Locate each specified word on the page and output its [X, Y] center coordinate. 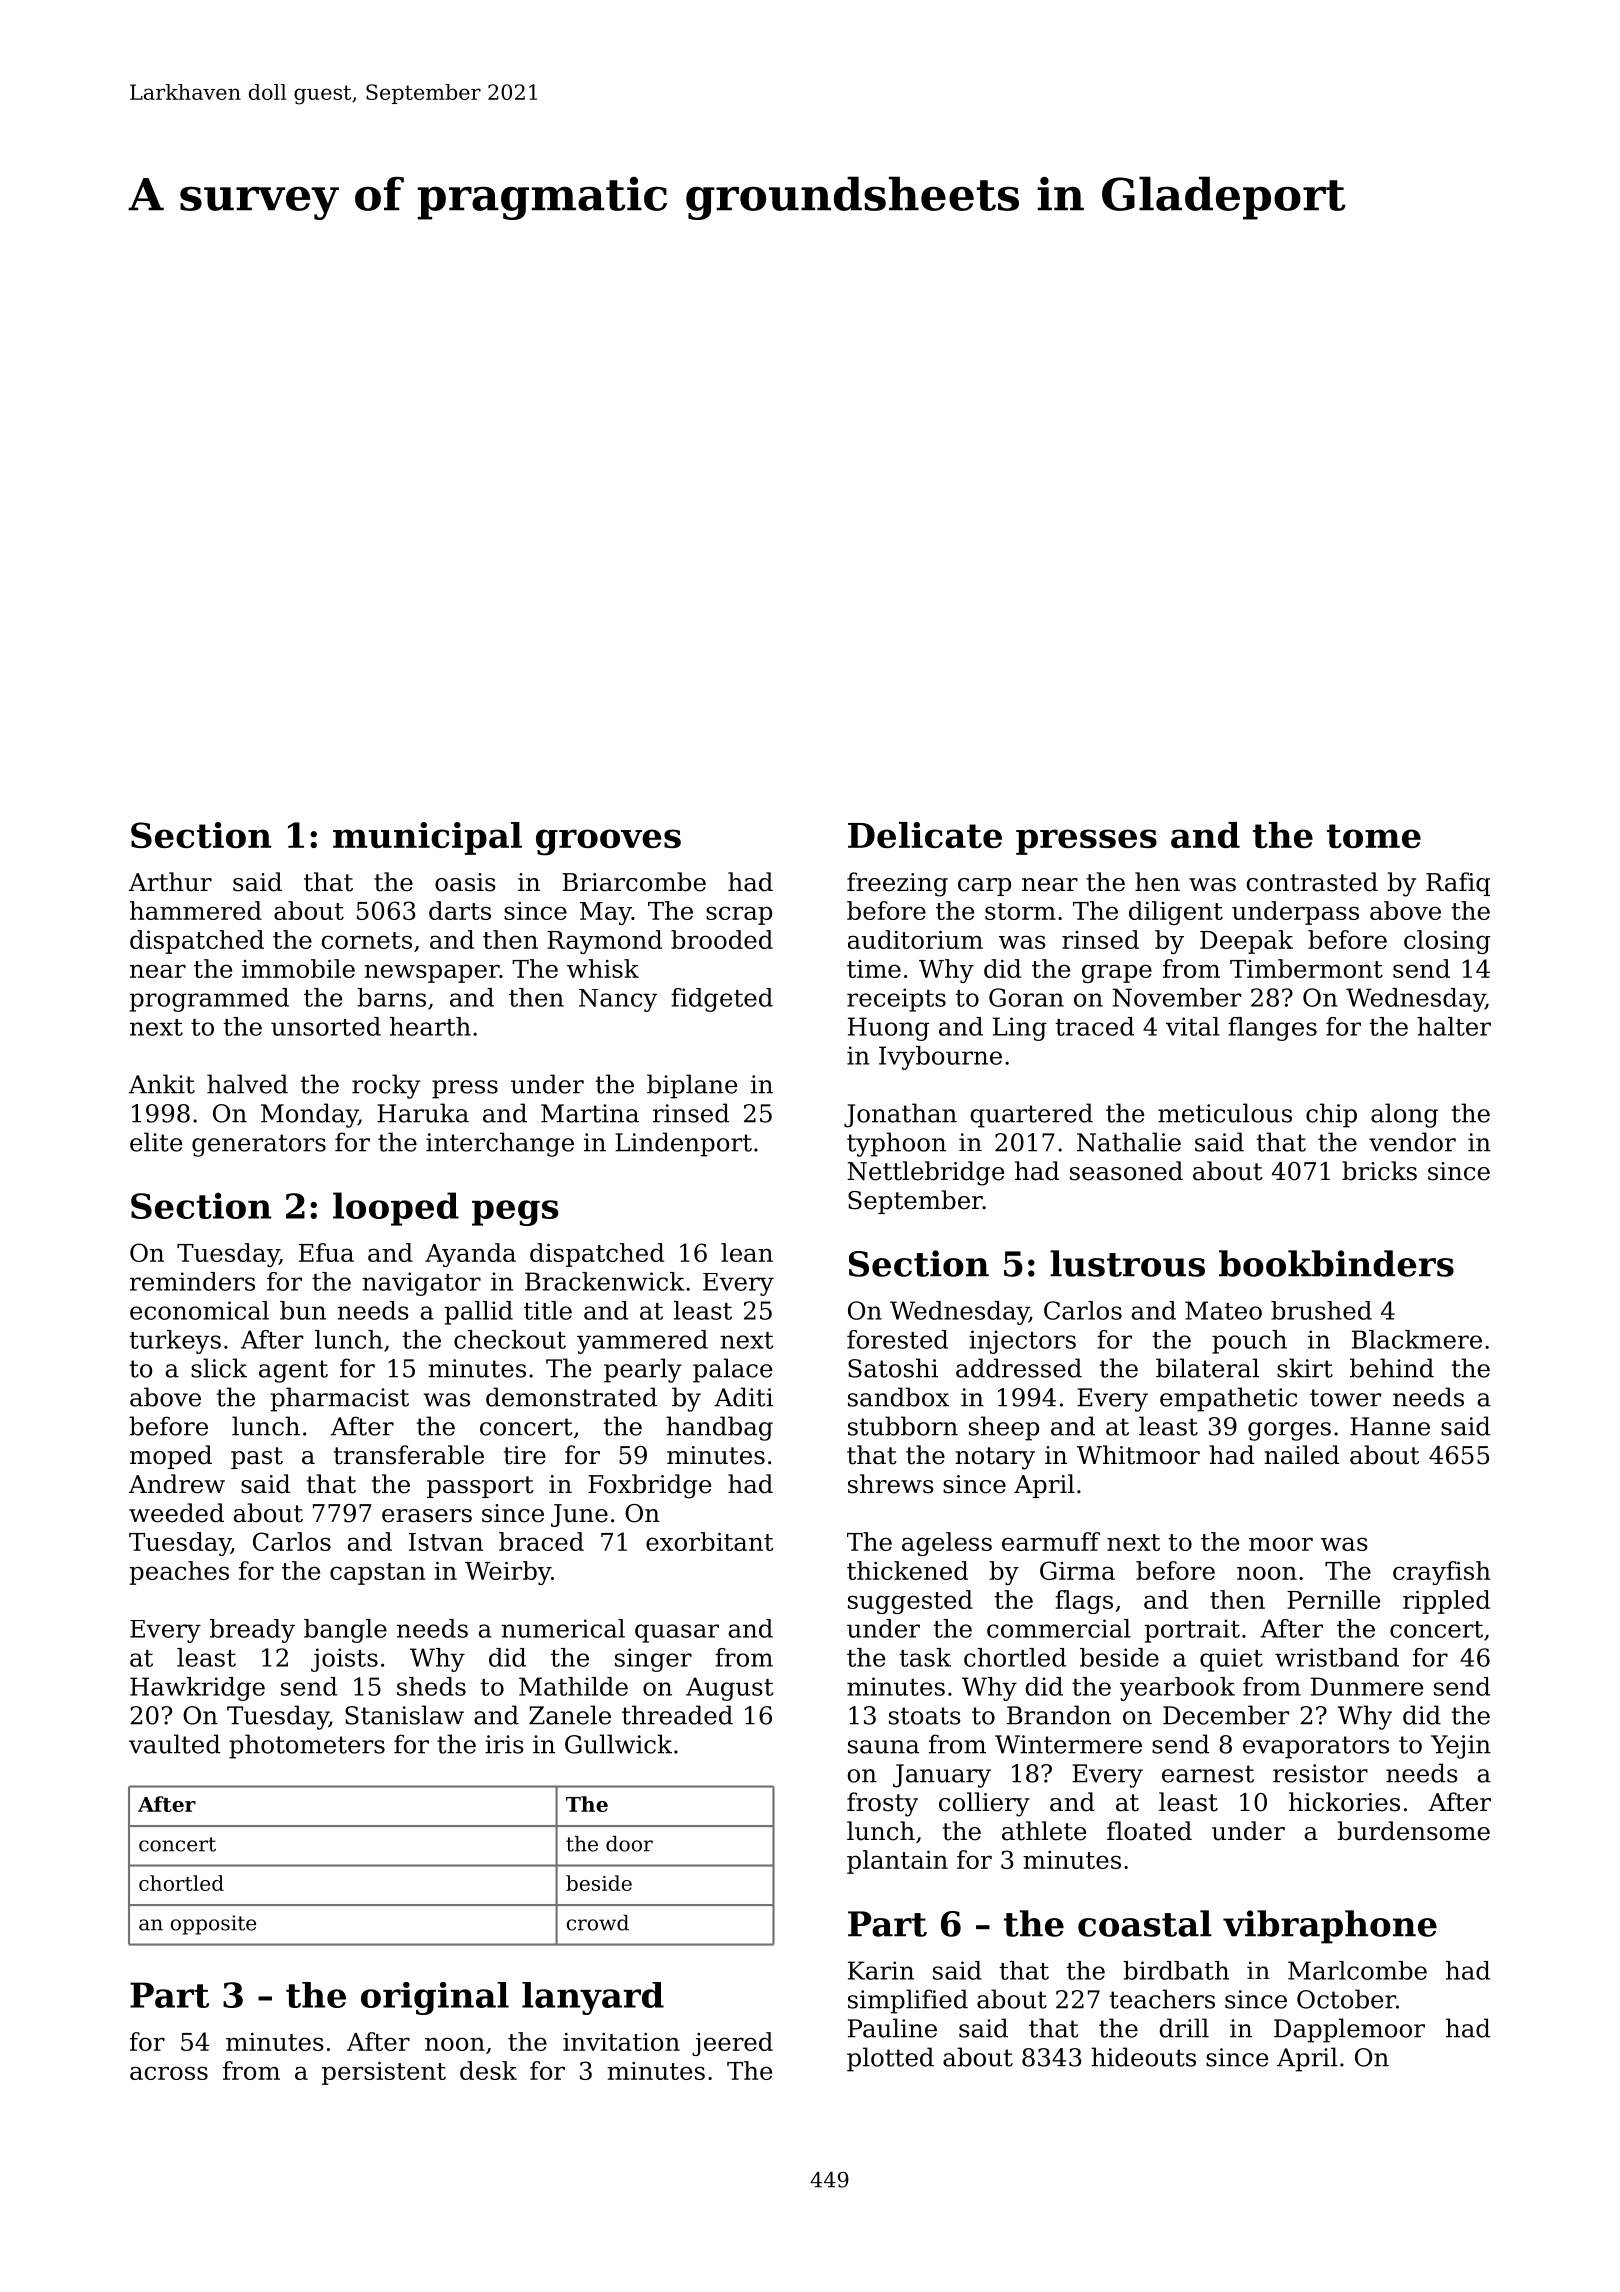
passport [480, 1487]
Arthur [170, 882]
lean [747, 1252]
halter [1454, 1026]
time [874, 969]
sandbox [898, 1397]
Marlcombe [1357, 1970]
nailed [1301, 1455]
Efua [326, 1252]
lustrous [1127, 1263]
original [435, 1998]
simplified [908, 2001]
